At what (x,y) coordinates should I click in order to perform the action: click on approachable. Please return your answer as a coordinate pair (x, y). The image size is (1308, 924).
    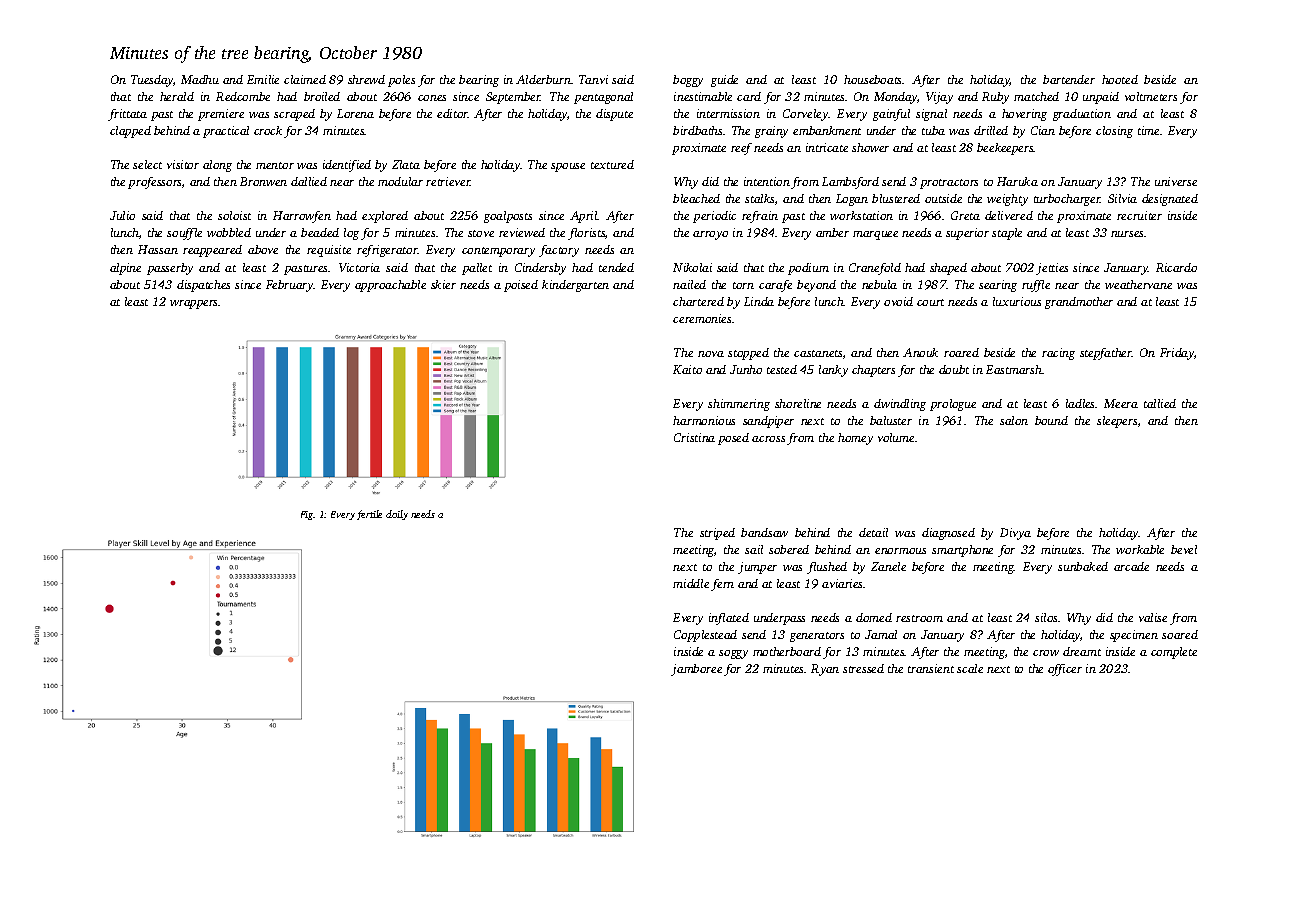
    Looking at the image, I should click on (390, 286).
